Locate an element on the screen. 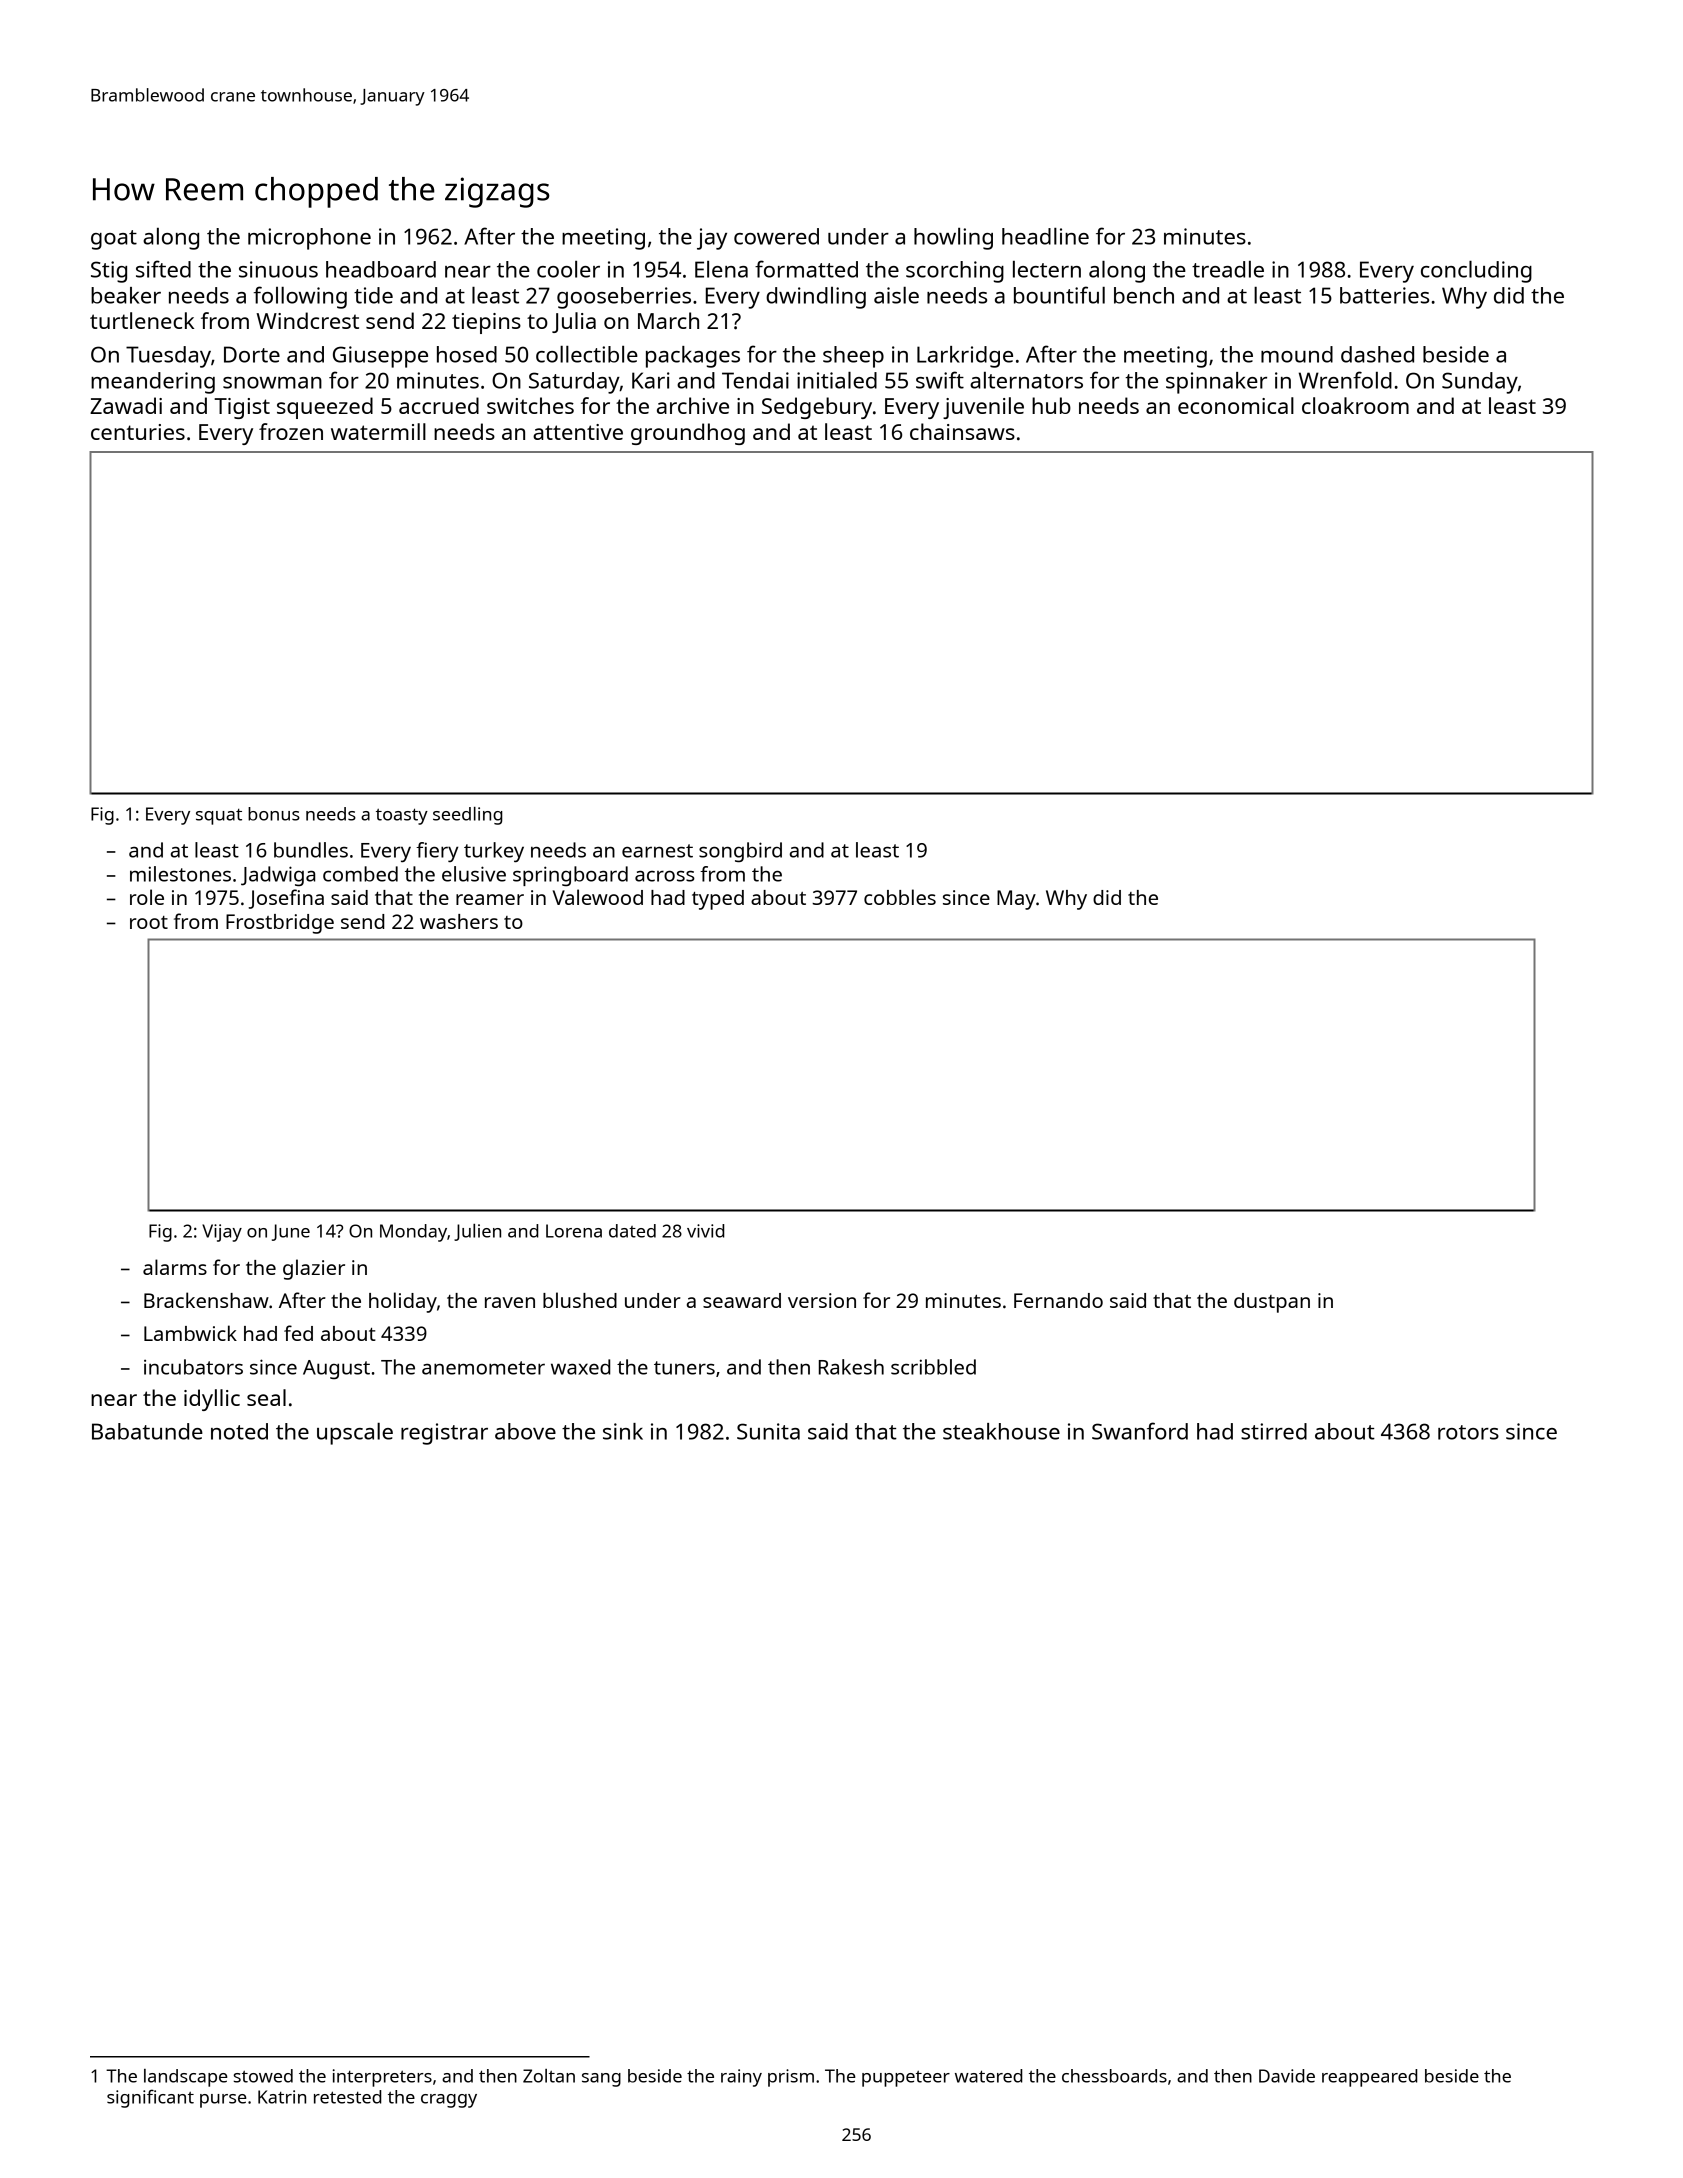 Image resolution: width=1683 pixels, height=2178 pixels. reappeared is located at coordinates (1369, 2078).
